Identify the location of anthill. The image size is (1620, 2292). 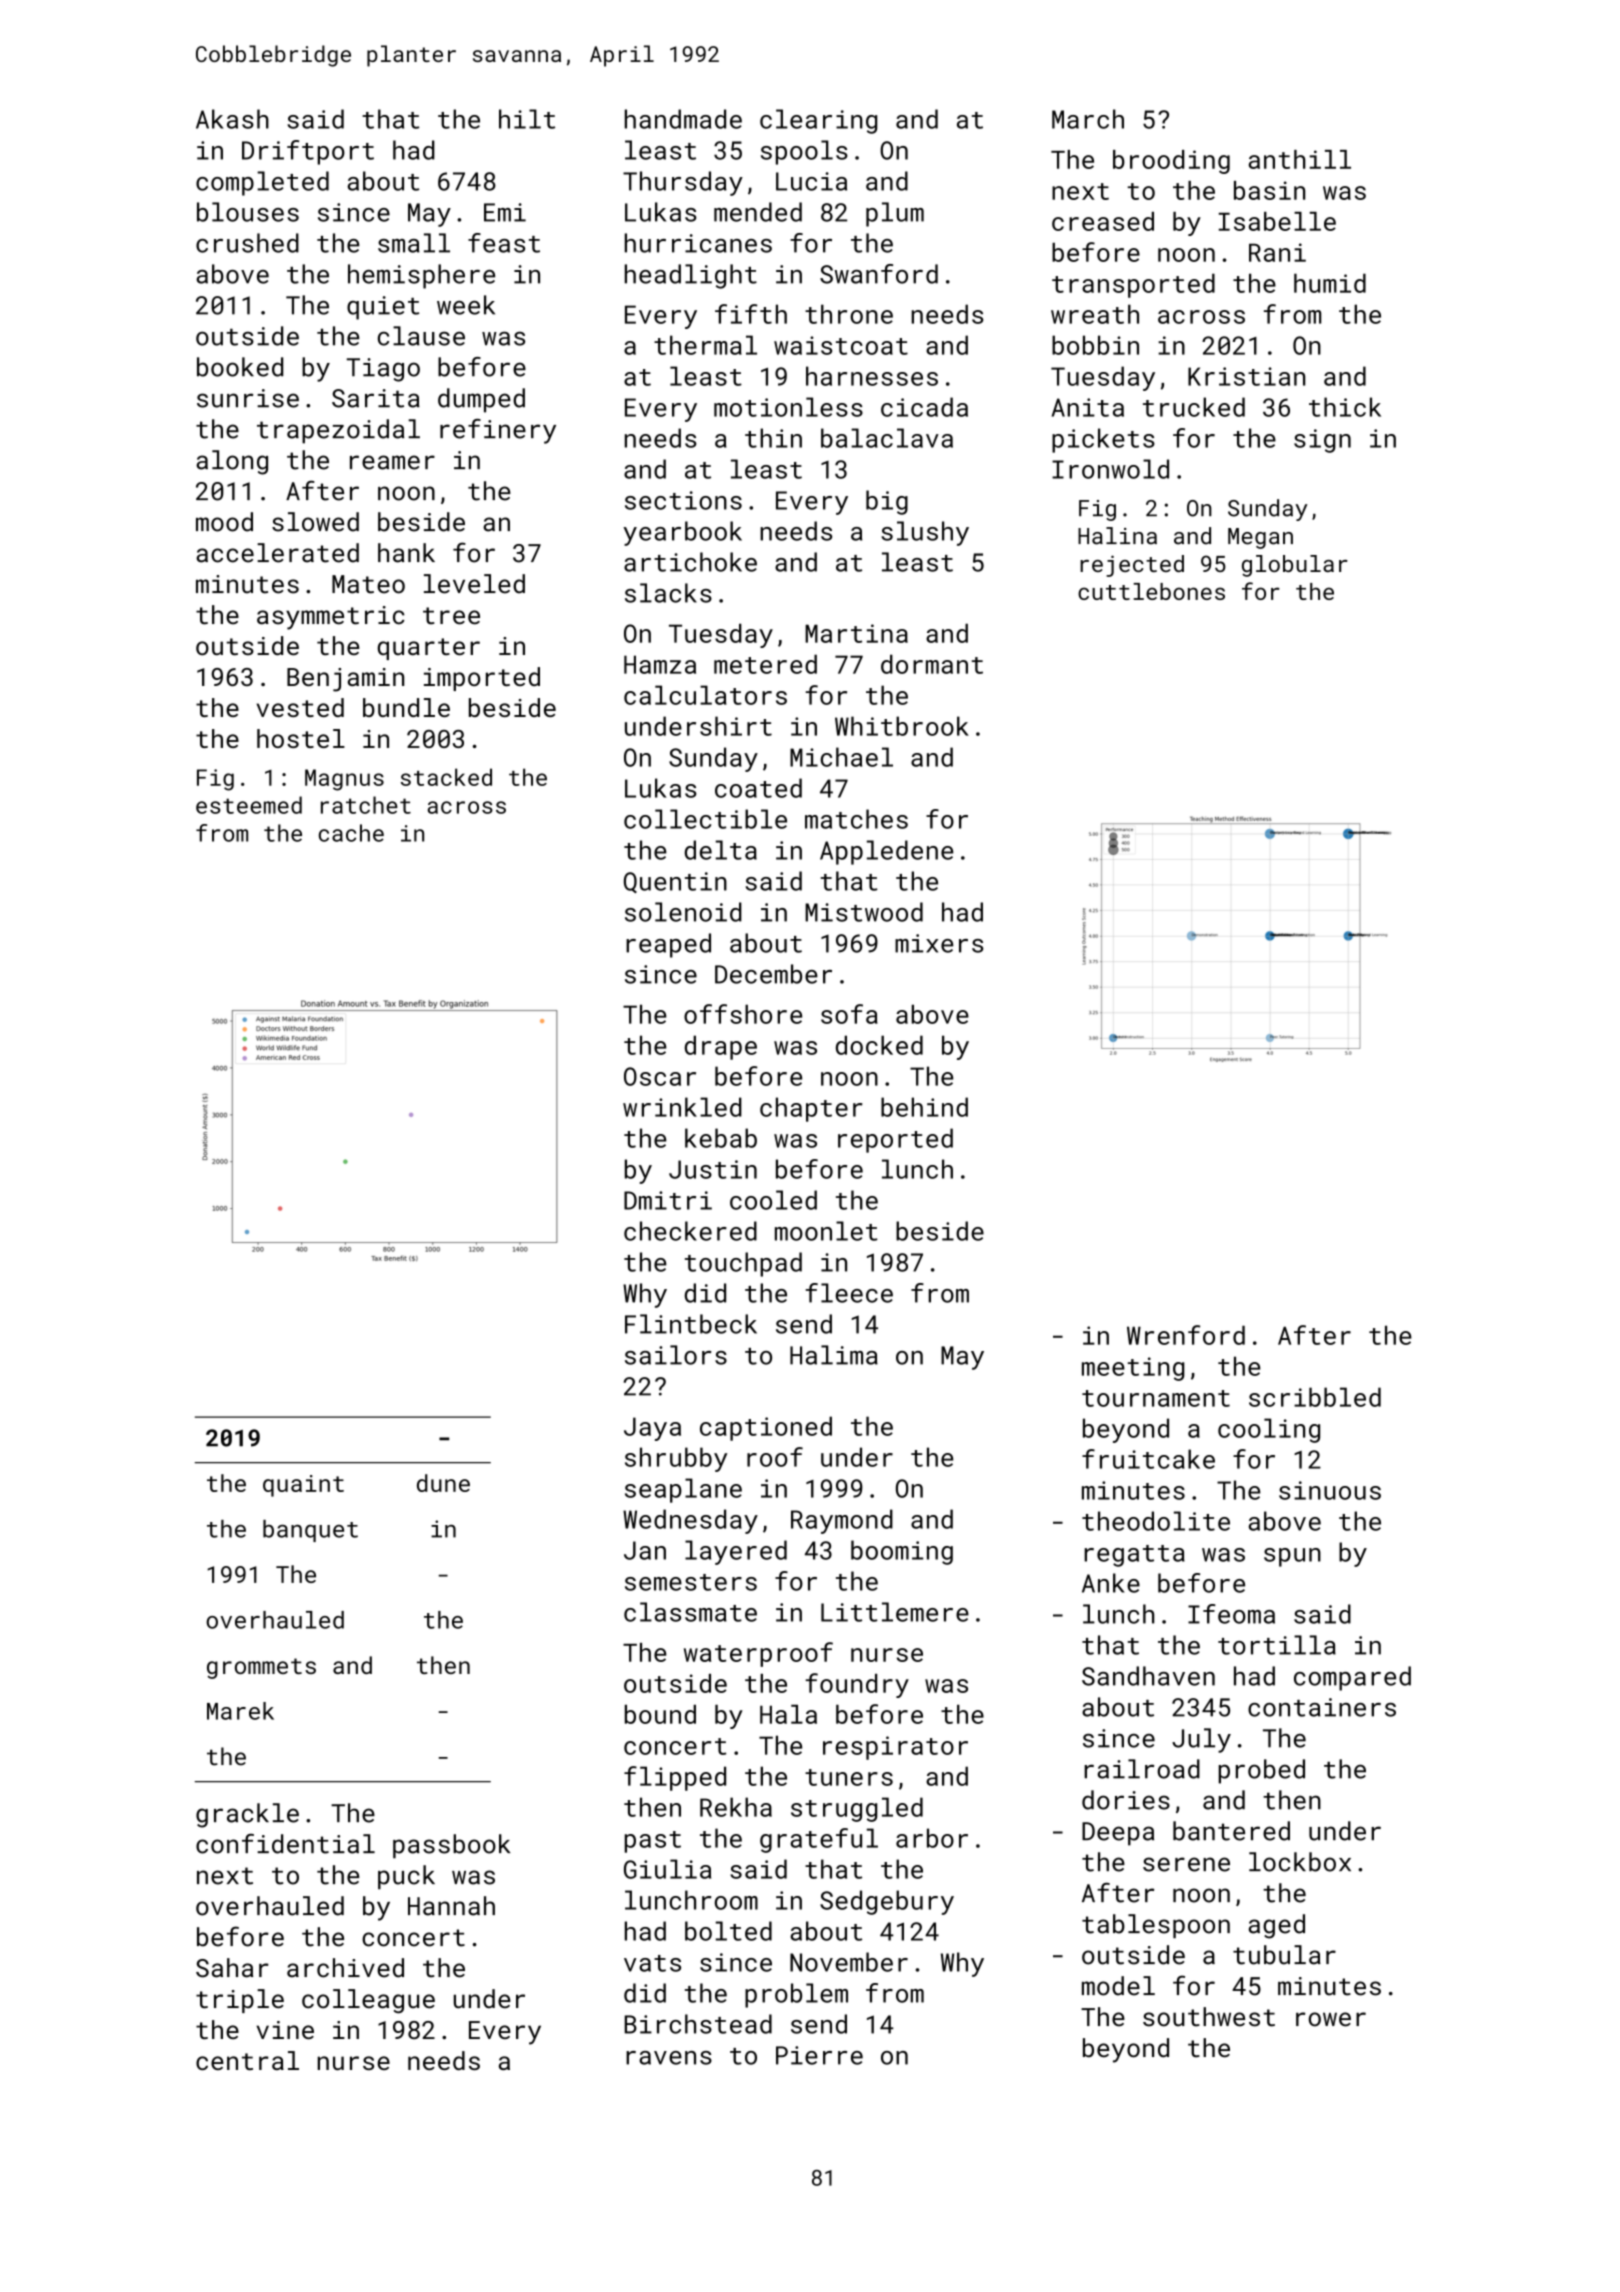
(1300, 159).
